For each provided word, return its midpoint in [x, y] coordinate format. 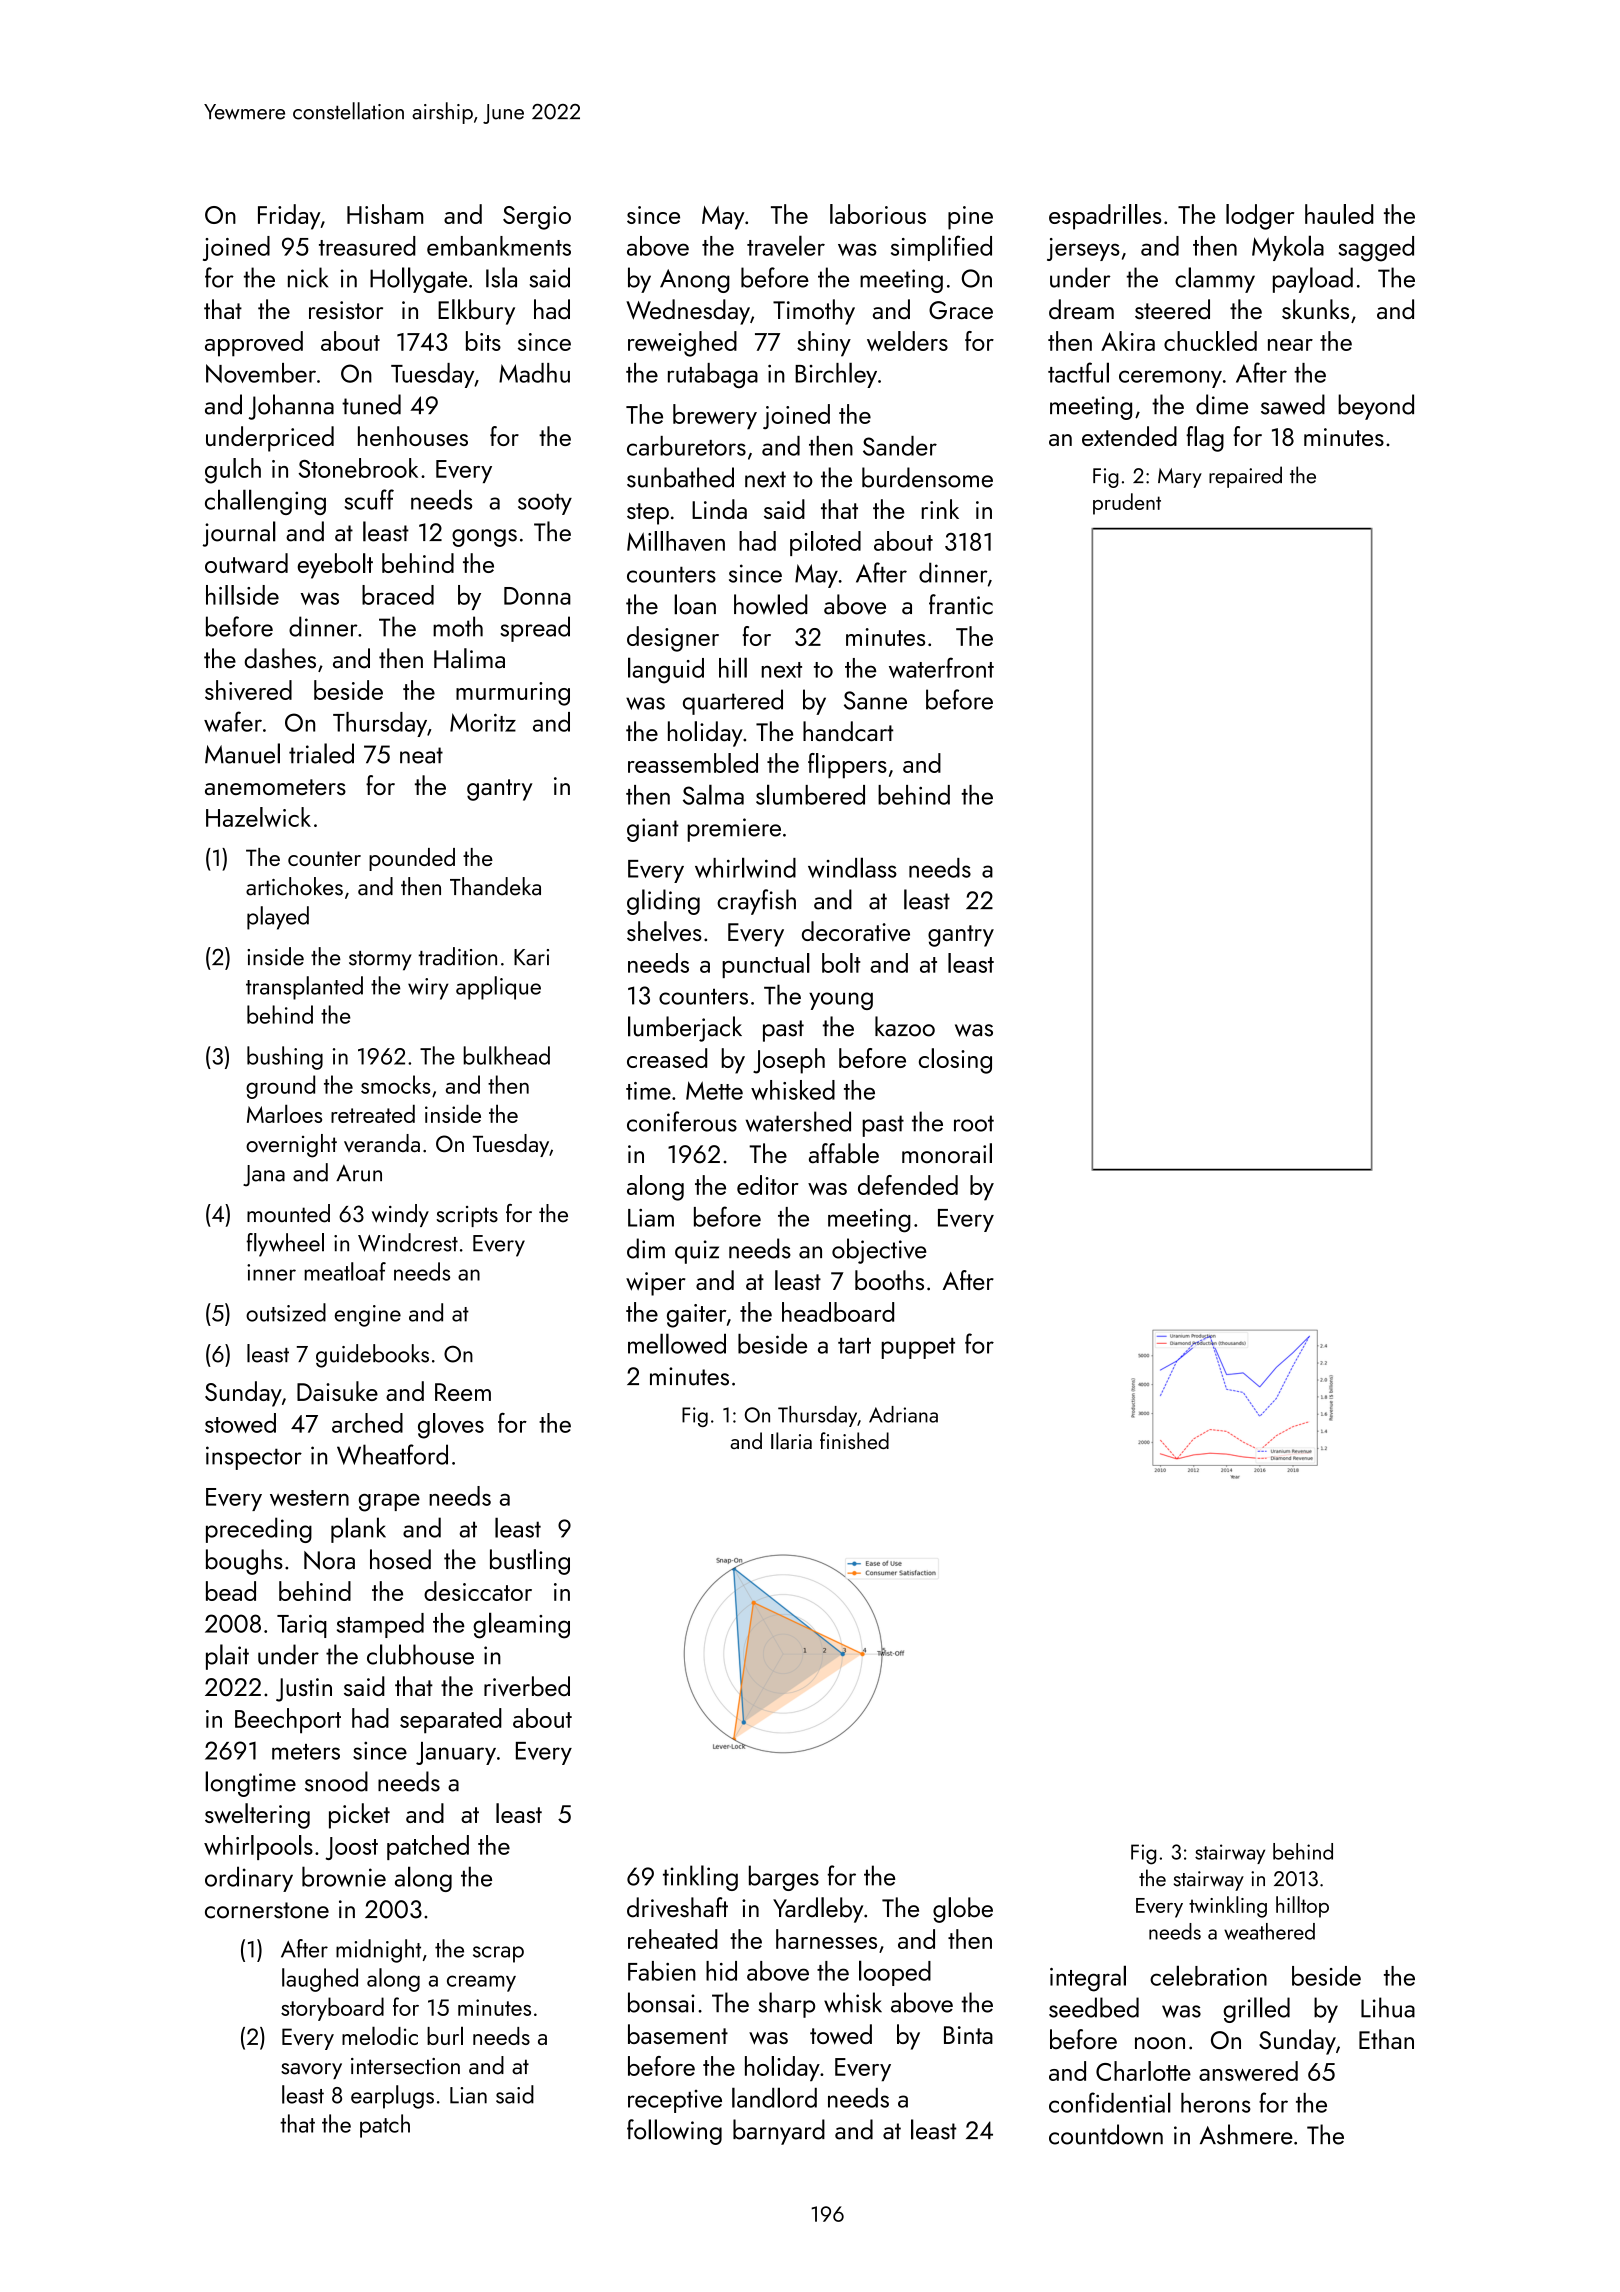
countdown [1106, 2134]
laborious [878, 214]
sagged [1376, 249]
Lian [468, 2095]
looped [895, 1973]
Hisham [385, 214]
